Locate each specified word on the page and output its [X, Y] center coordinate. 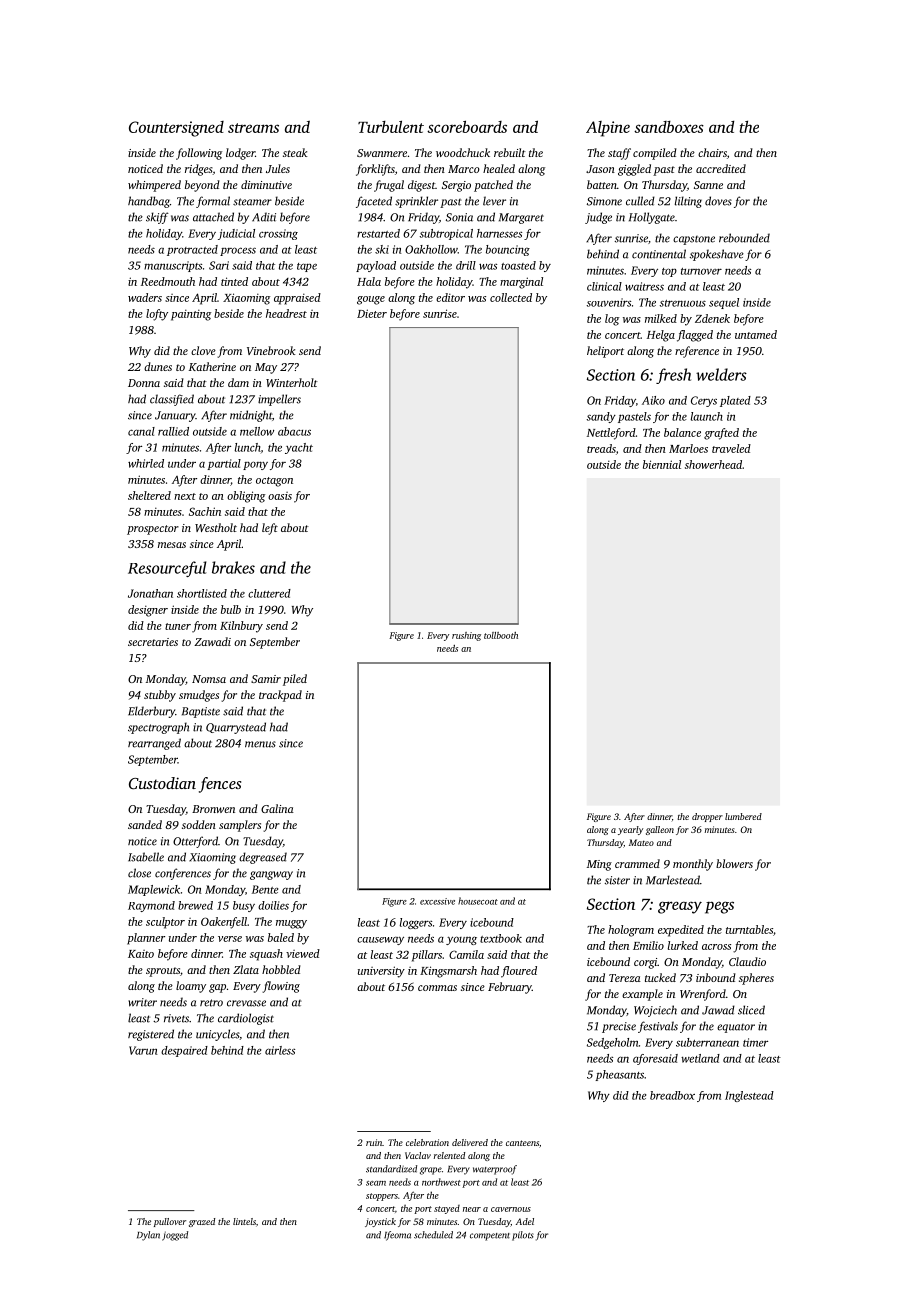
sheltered [149, 495]
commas [437, 988]
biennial [662, 464]
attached [213, 217]
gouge [371, 300]
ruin [374, 1142]
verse [230, 939]
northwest [441, 1182]
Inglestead [749, 1096]
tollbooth [501, 635]
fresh [673, 376]
